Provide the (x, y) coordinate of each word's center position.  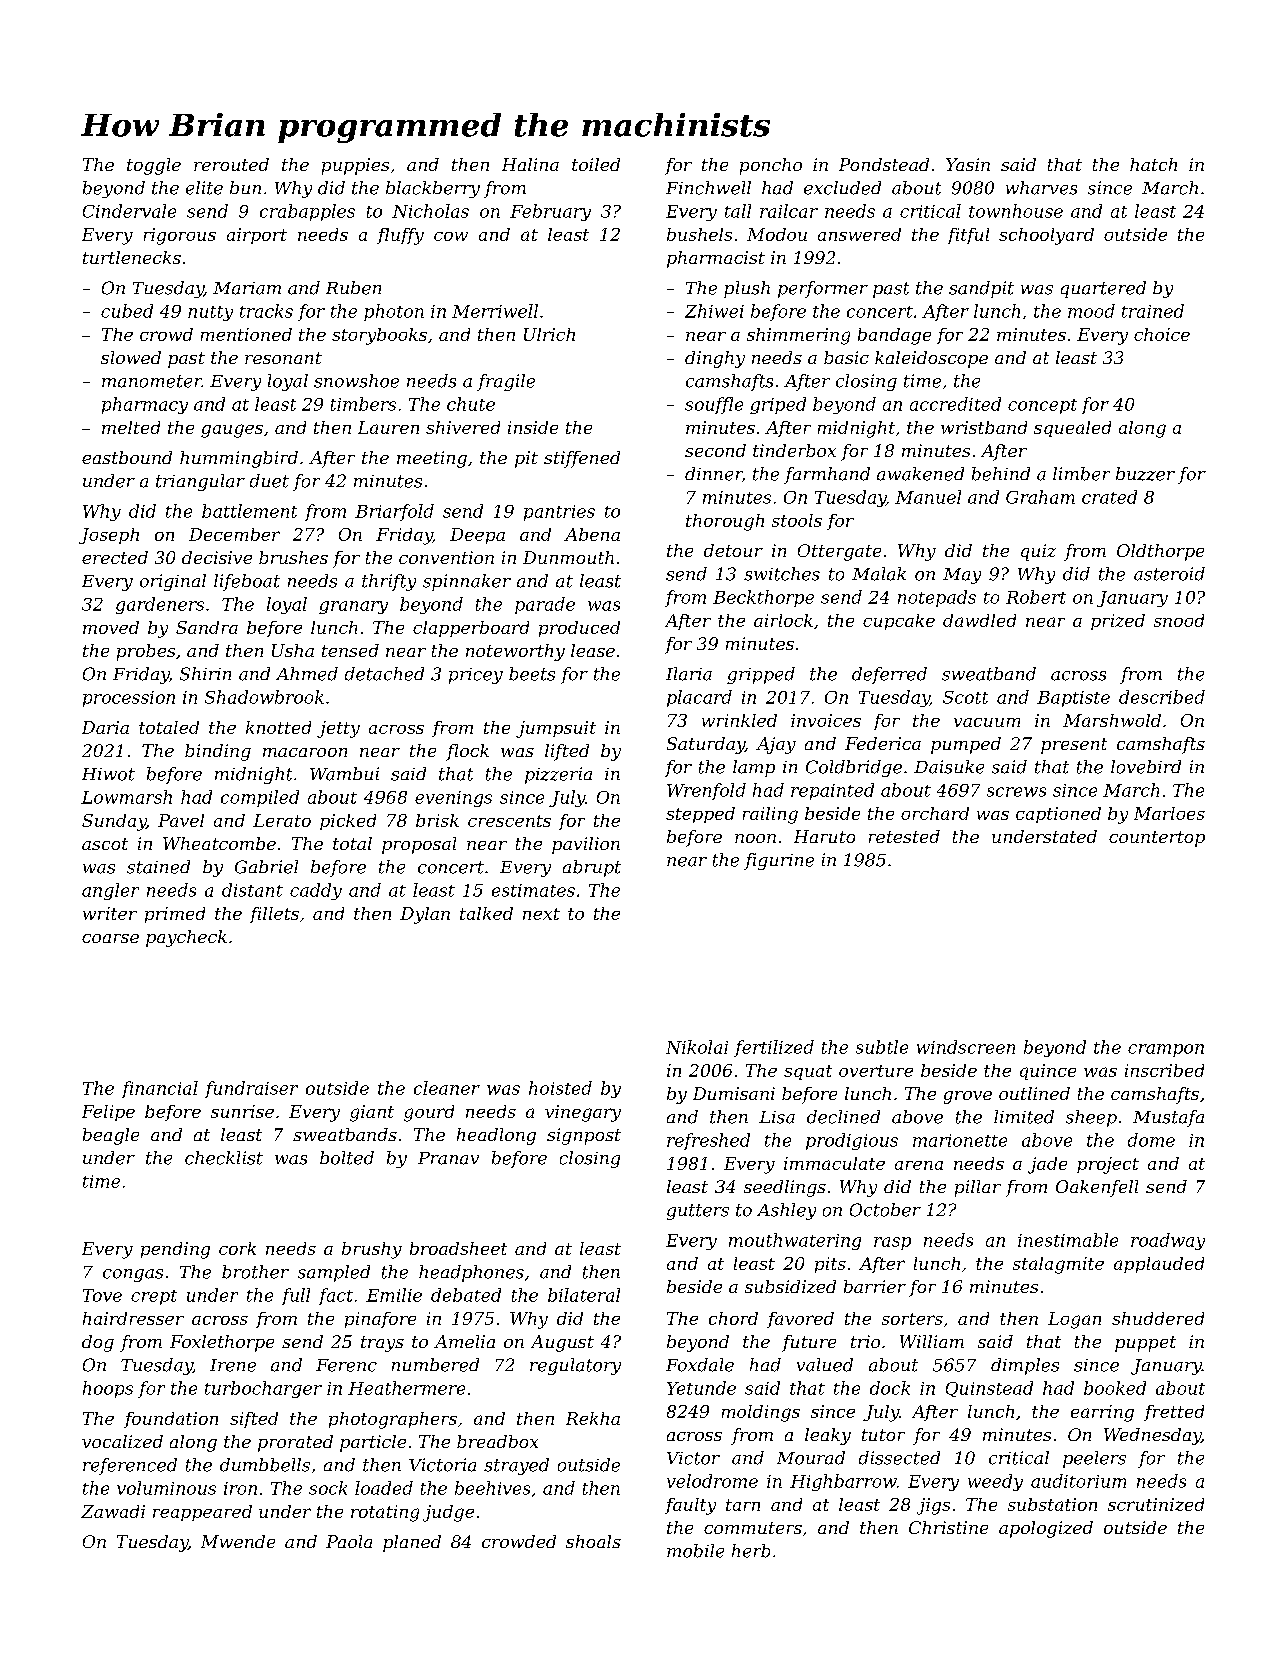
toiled (596, 164)
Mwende (238, 1541)
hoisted (560, 1088)
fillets (274, 915)
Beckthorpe (763, 598)
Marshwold (1112, 720)
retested (904, 836)
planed (412, 1543)
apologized (1046, 1529)
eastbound (127, 457)
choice (1162, 334)
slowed (131, 357)
